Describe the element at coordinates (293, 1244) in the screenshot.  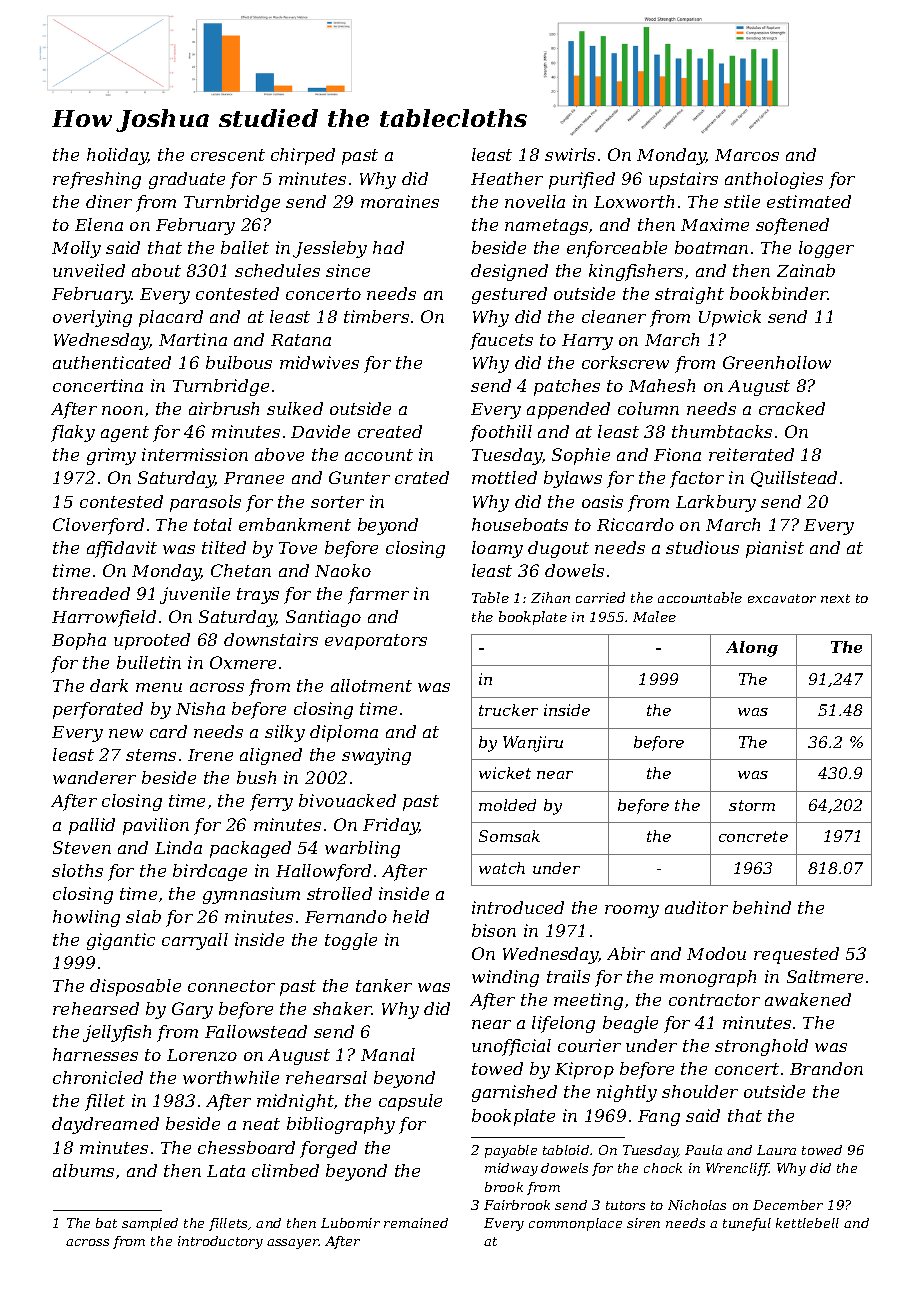
I see `assayer` at that location.
